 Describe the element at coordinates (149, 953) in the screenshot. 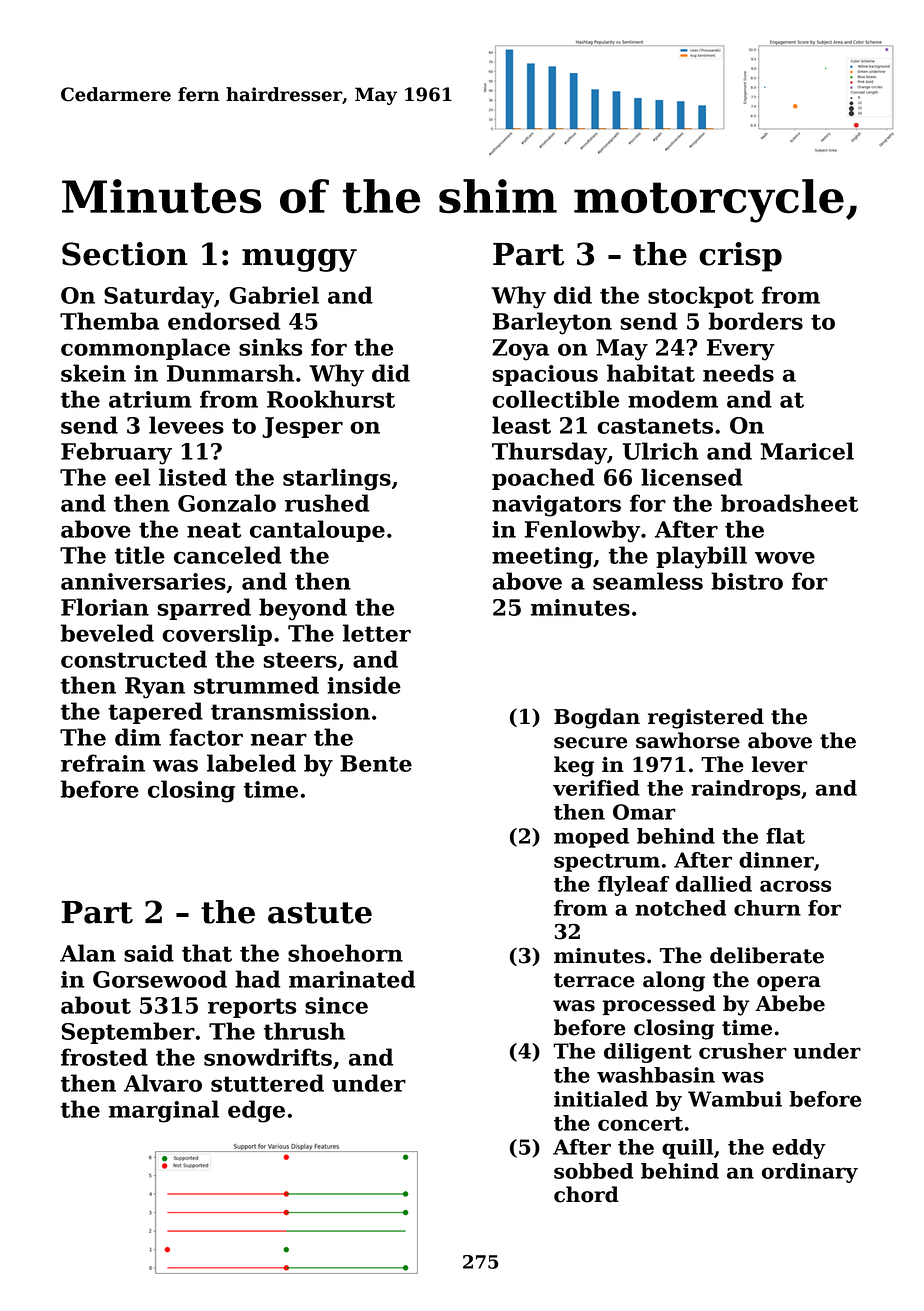

I see `said` at that location.
